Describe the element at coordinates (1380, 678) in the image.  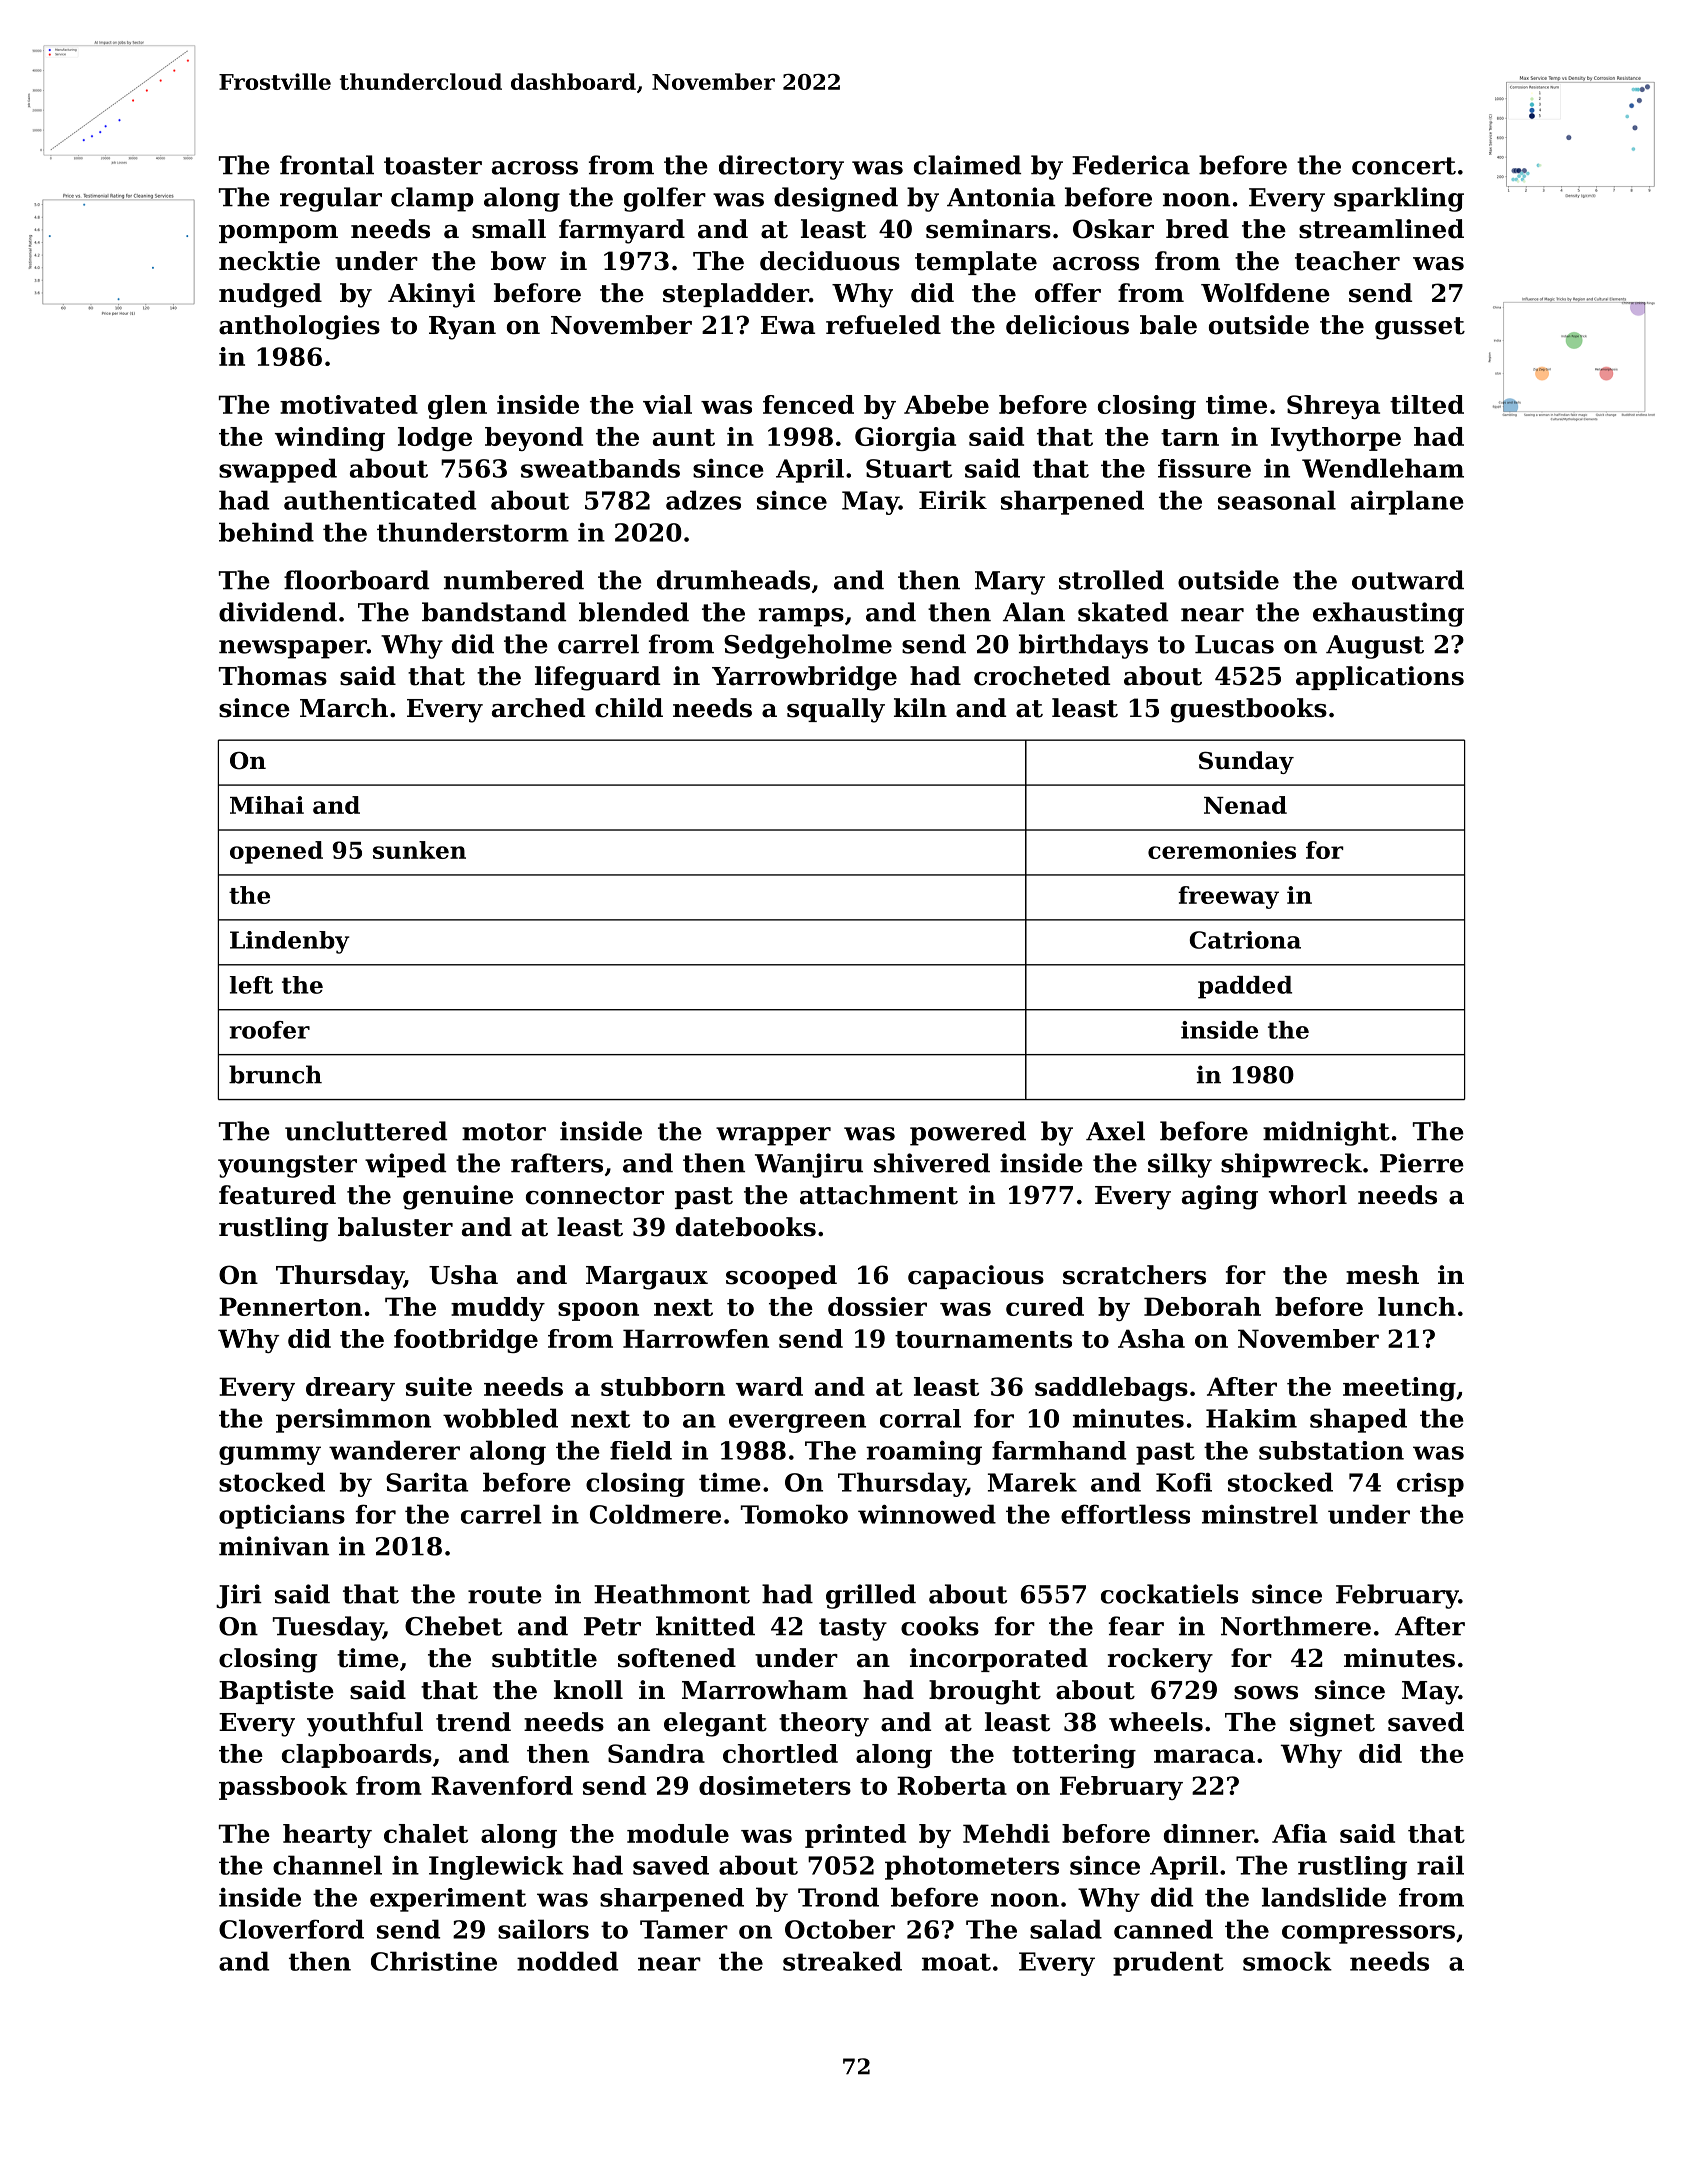
I see `applications` at that location.
